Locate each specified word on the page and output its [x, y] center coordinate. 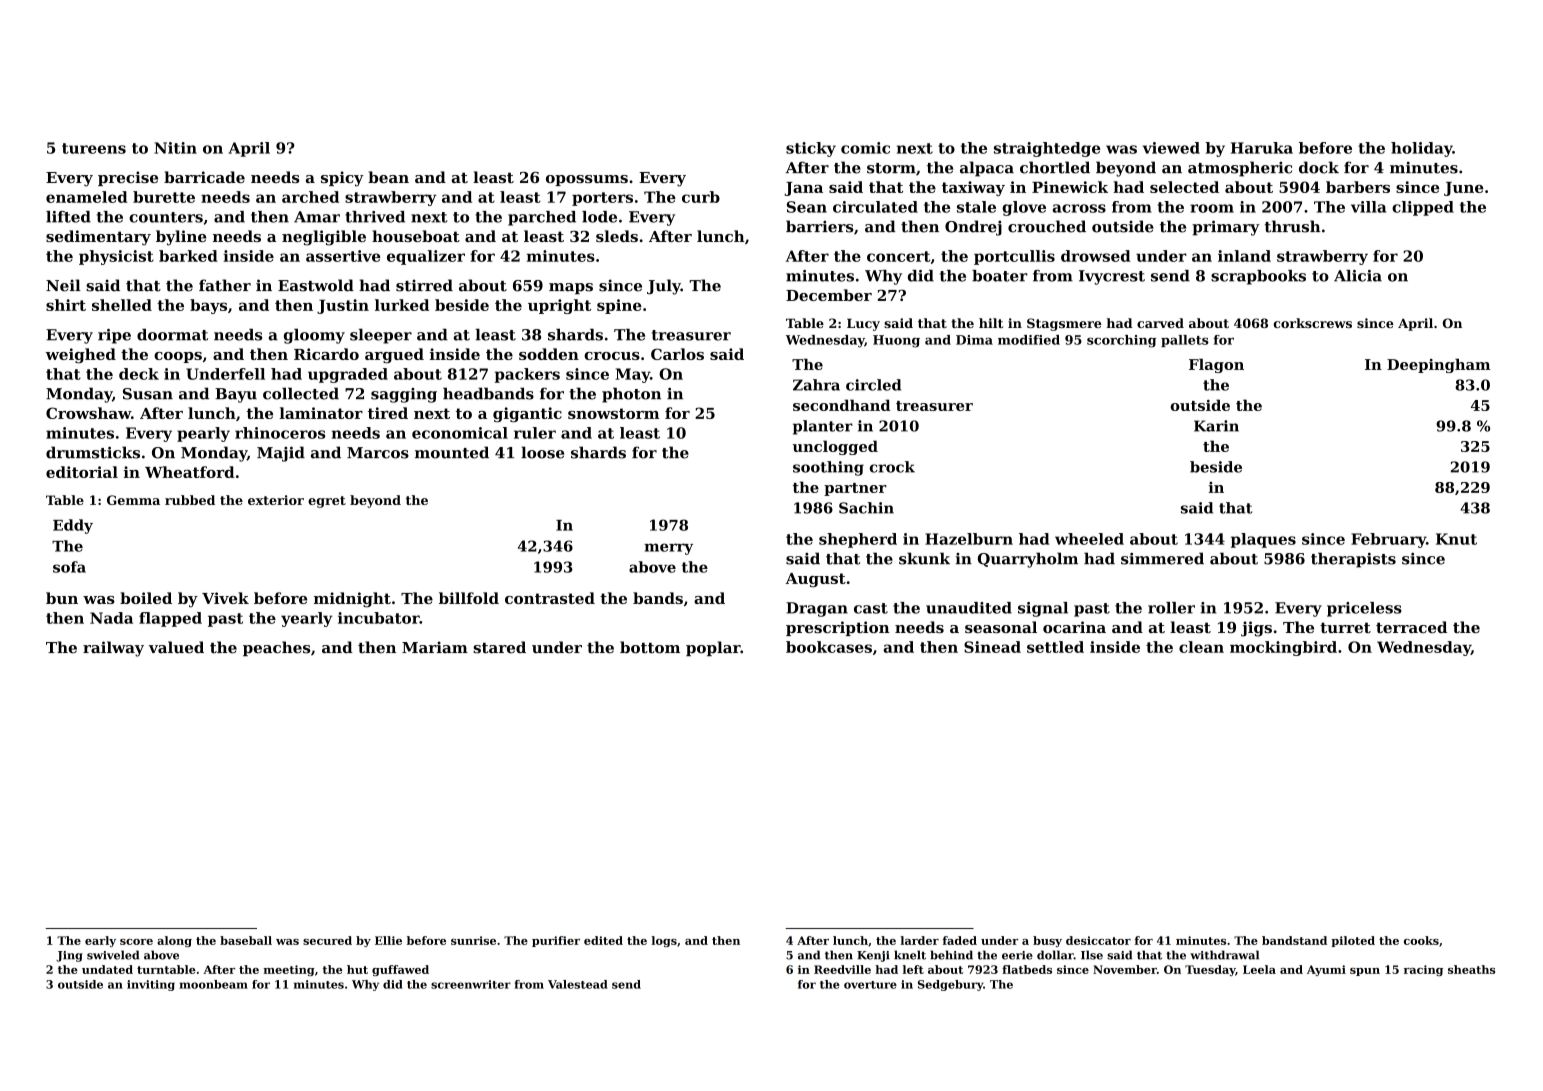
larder [919, 940]
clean [1201, 647]
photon [631, 395]
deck [139, 374]
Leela [1259, 969]
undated [107, 969]
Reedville [842, 969]
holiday [1422, 149]
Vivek [225, 598]
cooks [1421, 940]
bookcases [829, 647]
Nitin [175, 148]
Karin [1216, 426]
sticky [811, 149]
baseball [246, 940]
